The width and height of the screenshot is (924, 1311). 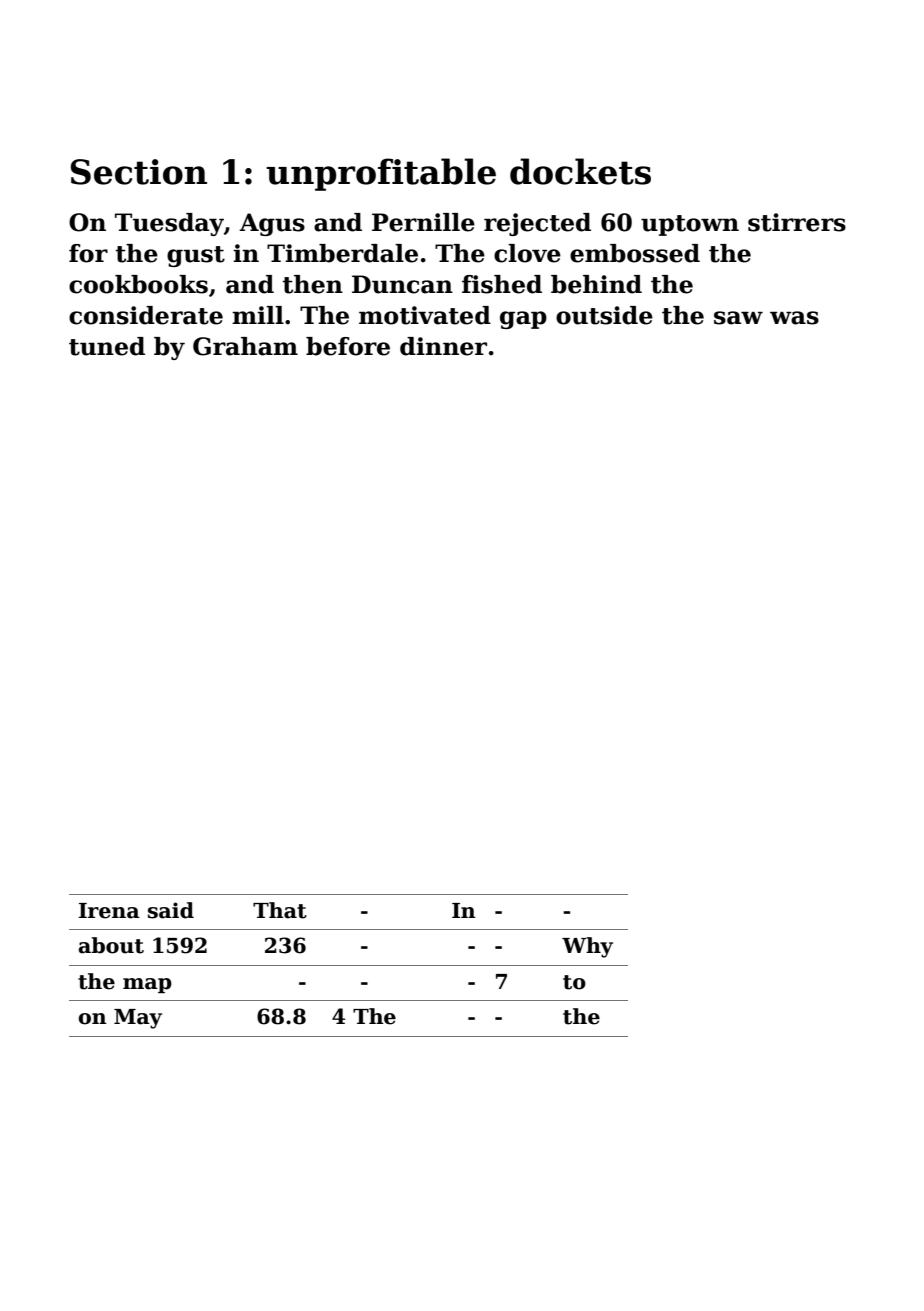 What do you see at coordinates (794, 318) in the screenshot?
I see `was` at bounding box center [794, 318].
